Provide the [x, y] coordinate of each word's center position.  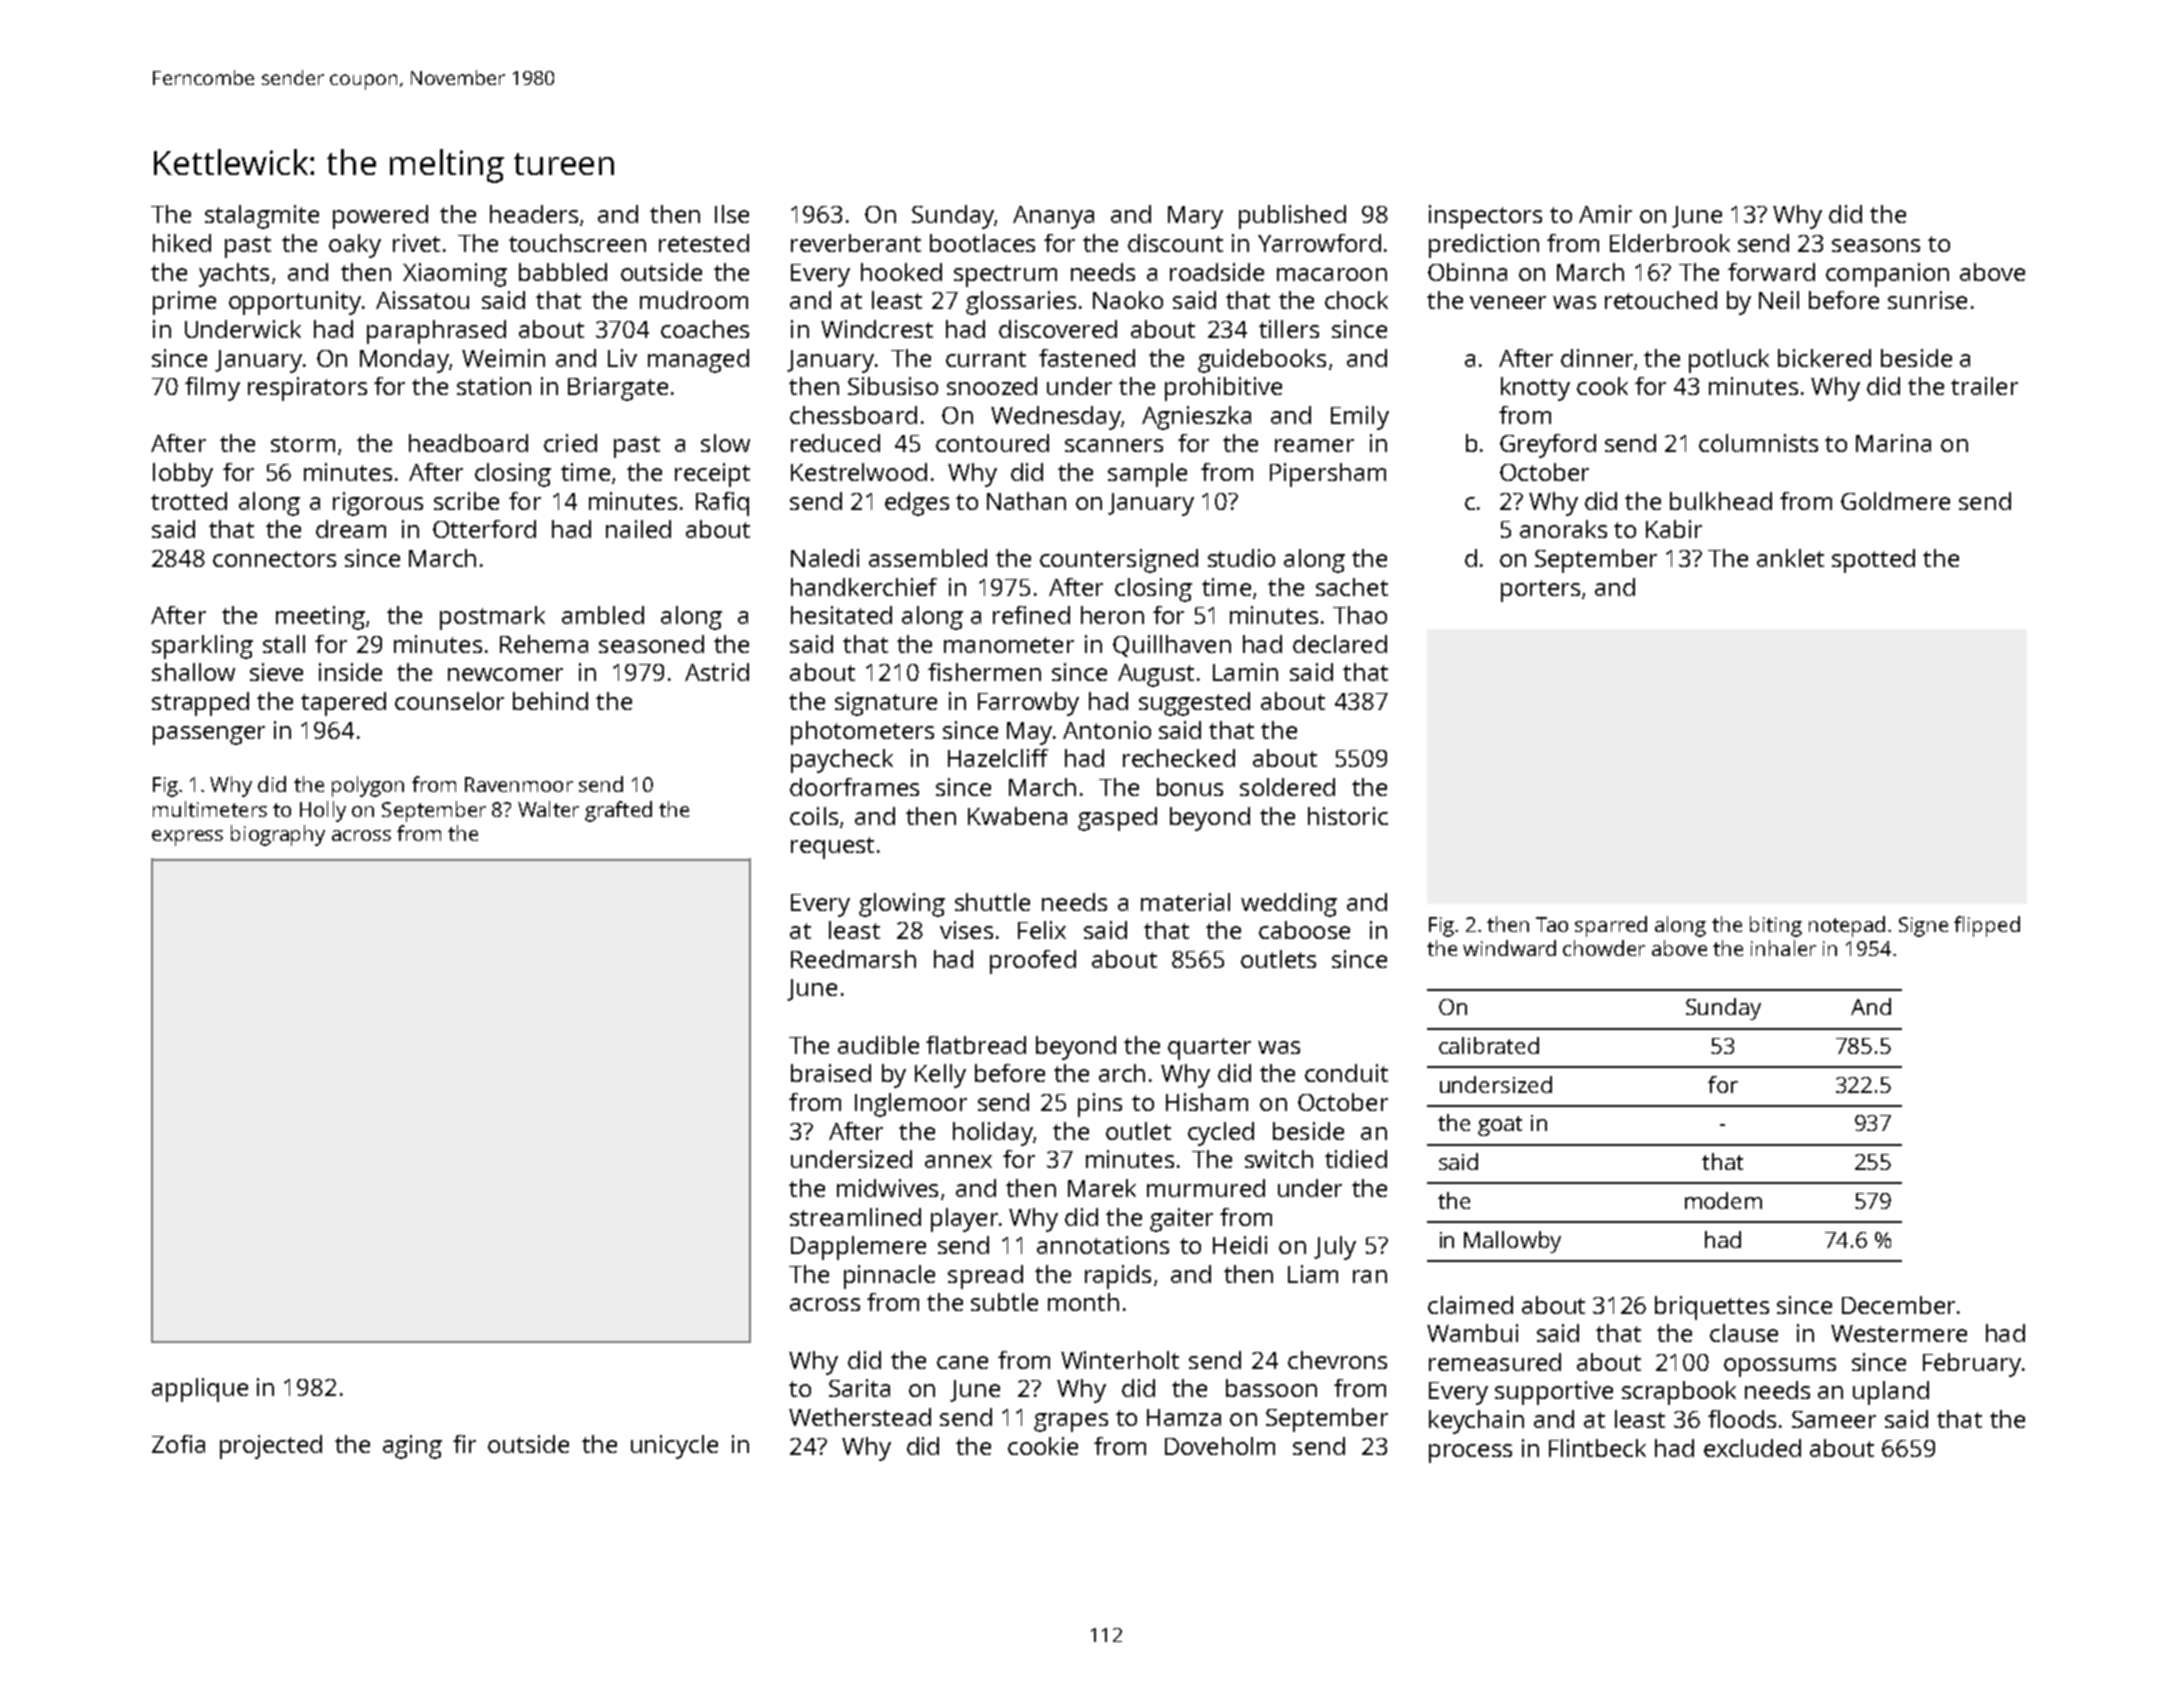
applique [200, 1390]
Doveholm [1220, 1446]
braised [831, 1073]
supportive [1554, 1393]
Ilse [732, 214]
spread [985, 1277]
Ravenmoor [519, 784]
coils [814, 816]
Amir [1605, 214]
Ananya [1053, 217]
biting [1776, 926]
